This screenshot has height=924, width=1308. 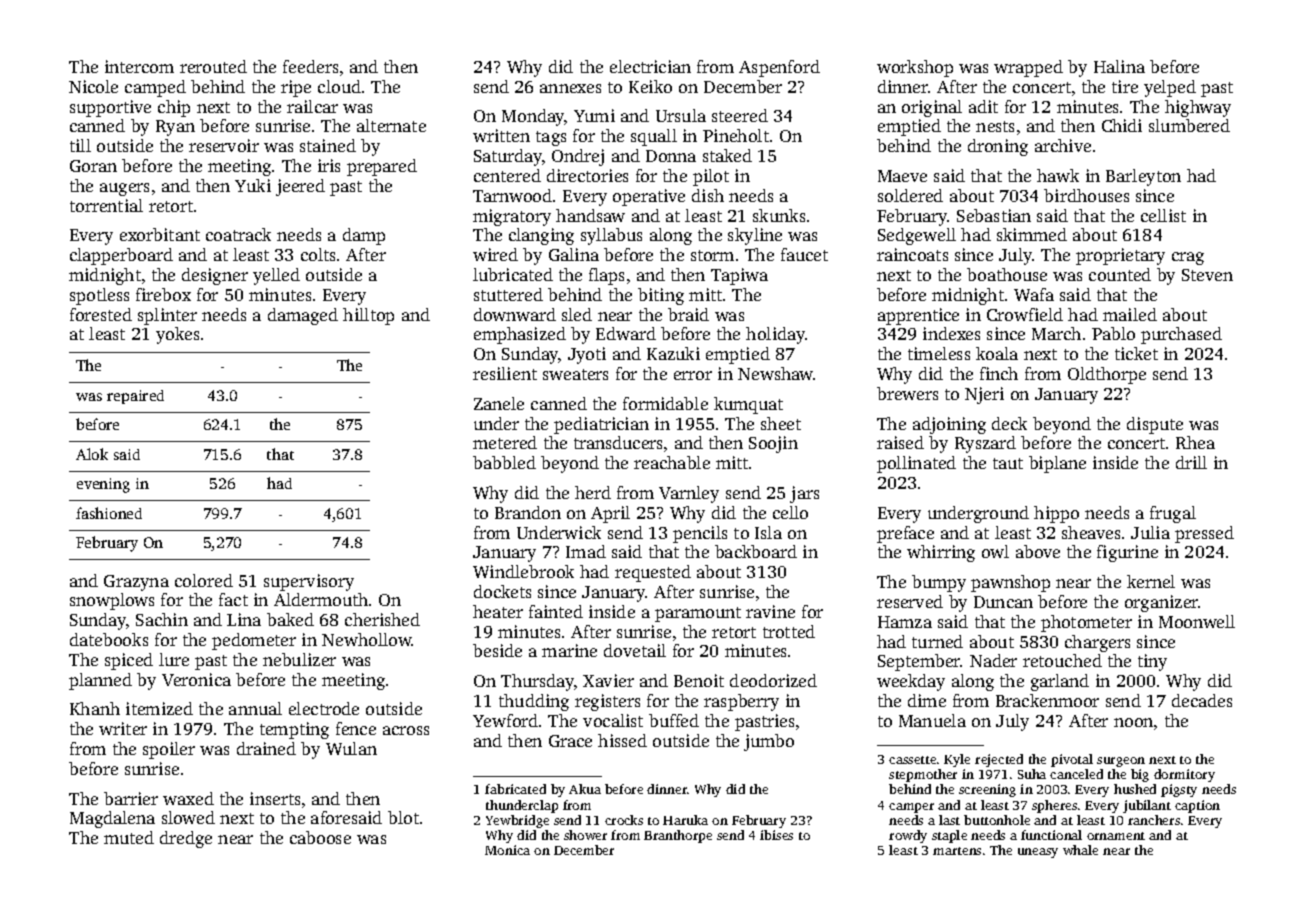 I want to click on wrapped, so click(x=1028, y=68).
